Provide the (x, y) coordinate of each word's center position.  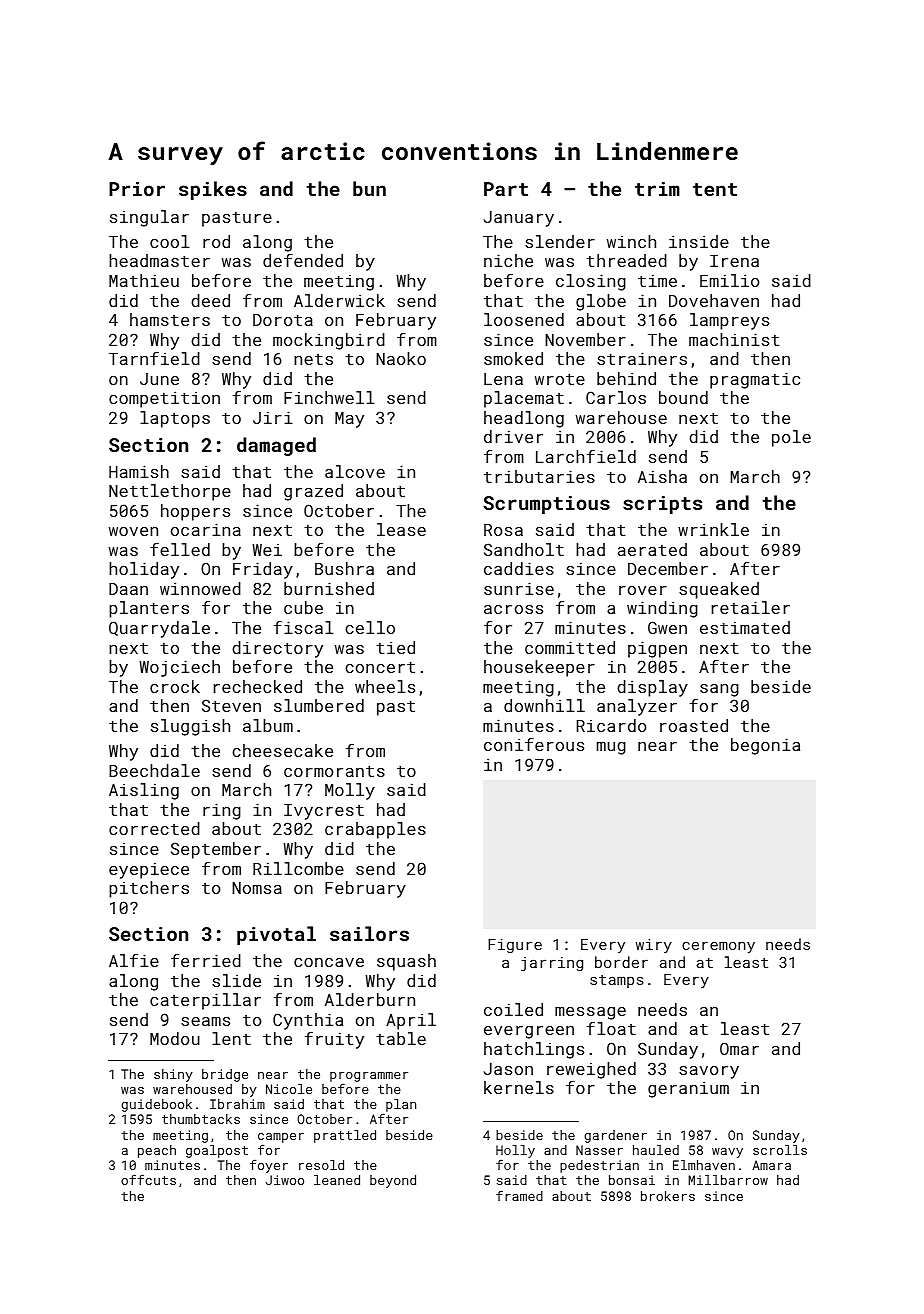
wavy (727, 1153)
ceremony (718, 947)
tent (715, 189)
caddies (519, 568)
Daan (128, 589)
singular (149, 218)
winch (631, 241)
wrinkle (713, 529)
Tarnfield (154, 358)
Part (506, 189)
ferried (206, 960)
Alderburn (370, 999)
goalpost (217, 1151)
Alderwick (339, 300)
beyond (393, 1181)
